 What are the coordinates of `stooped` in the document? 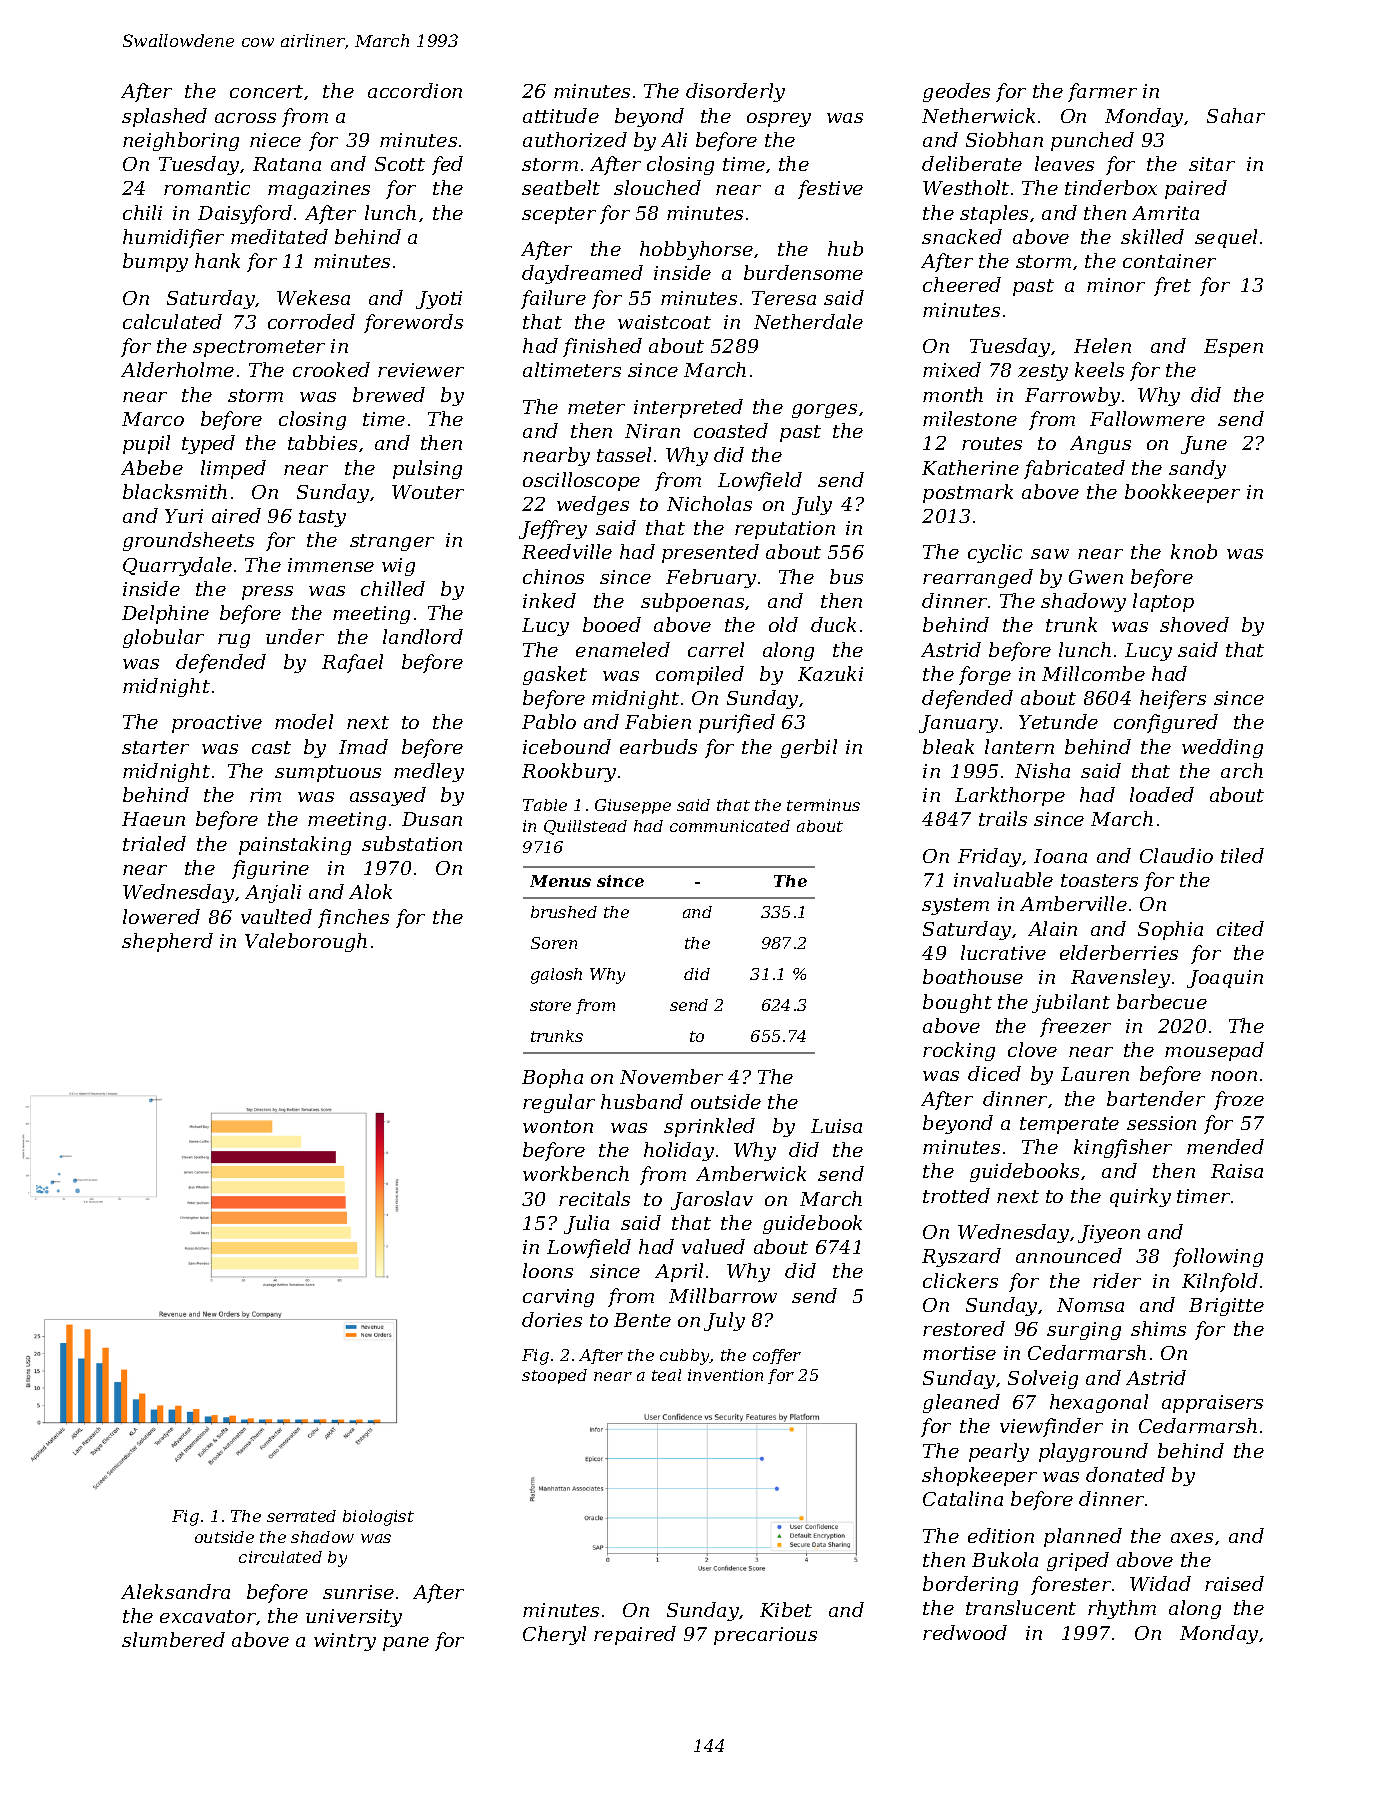 It's located at (554, 1376).
